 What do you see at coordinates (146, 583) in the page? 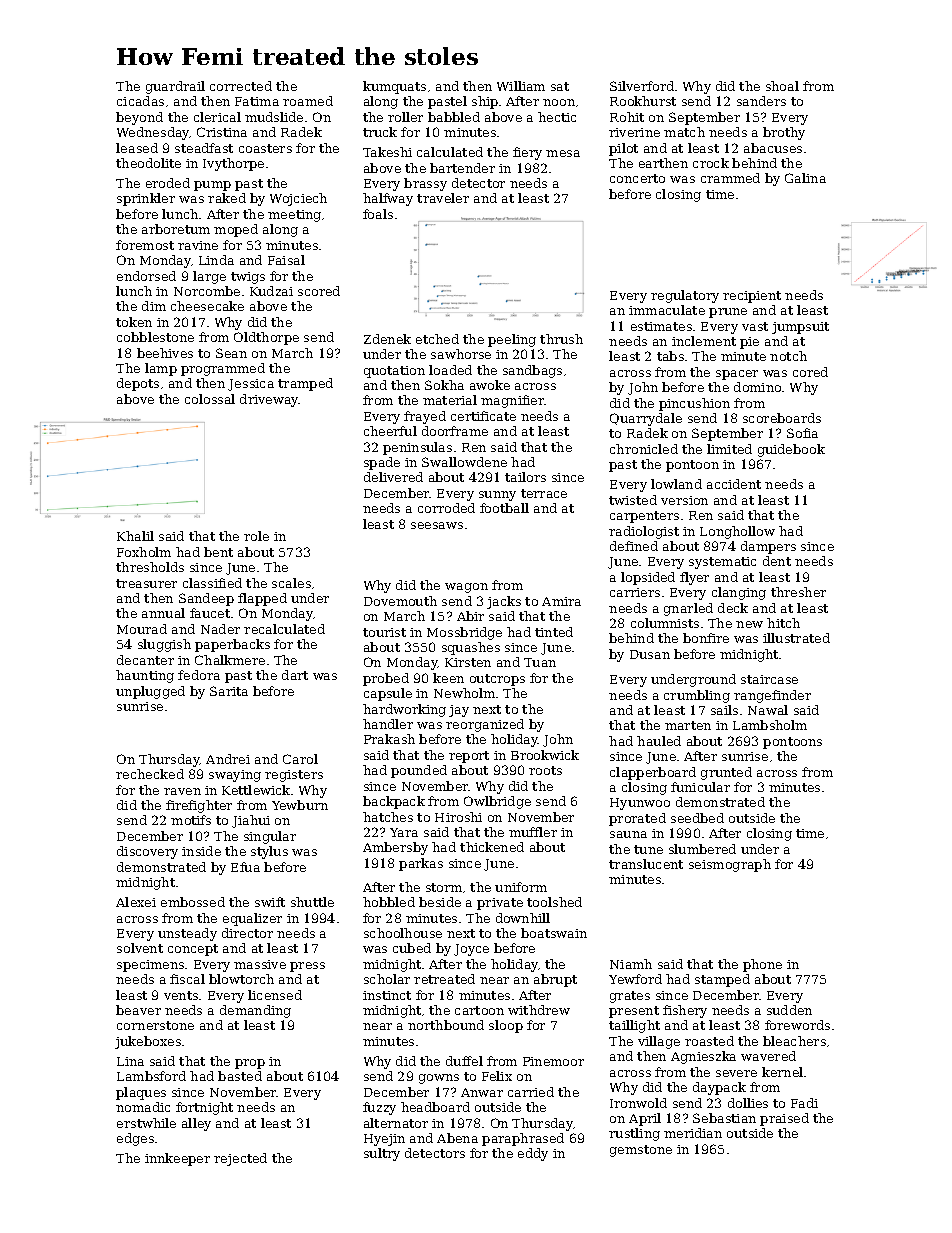
I see `treasurer` at bounding box center [146, 583].
